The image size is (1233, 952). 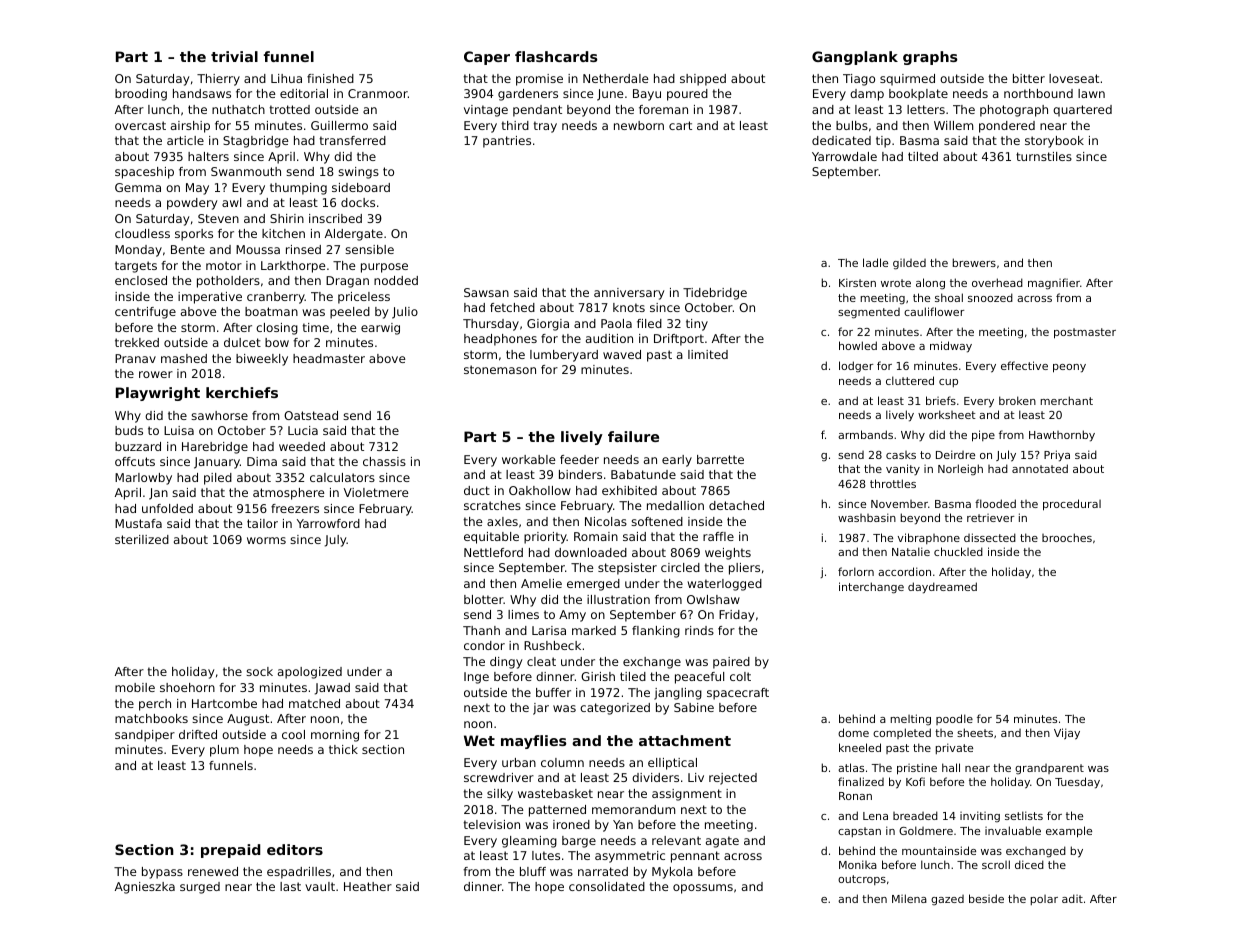 I want to click on weeded, so click(x=302, y=446).
